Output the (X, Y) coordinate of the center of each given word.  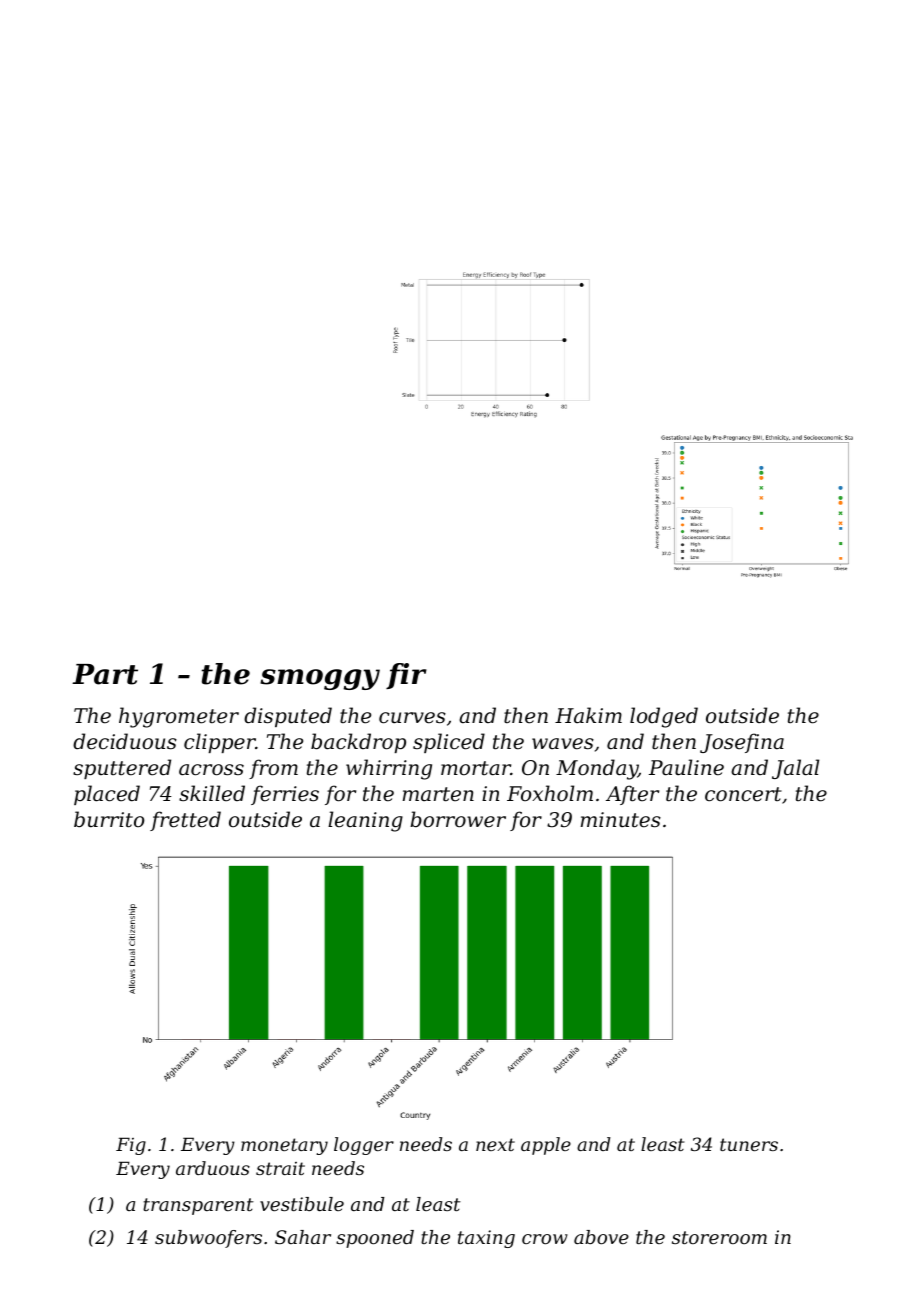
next (495, 1144)
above (601, 1237)
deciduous (125, 741)
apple (546, 1146)
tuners (749, 1144)
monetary (284, 1146)
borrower (458, 819)
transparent (198, 1206)
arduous (213, 1168)
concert (743, 794)
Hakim (588, 715)
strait (280, 1168)
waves (563, 744)
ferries (285, 795)
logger (364, 1146)
